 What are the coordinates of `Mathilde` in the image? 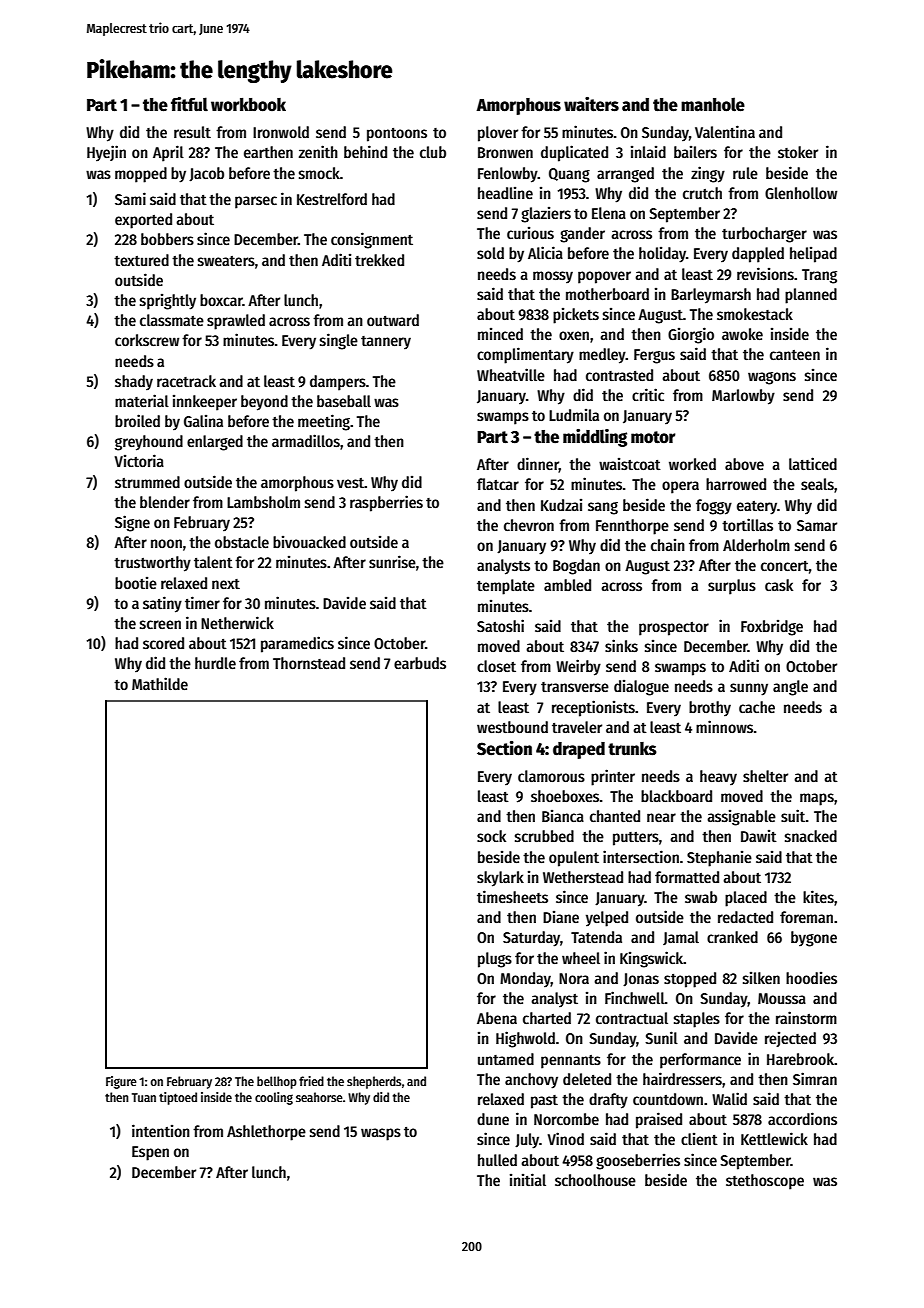 It's located at (160, 684).
